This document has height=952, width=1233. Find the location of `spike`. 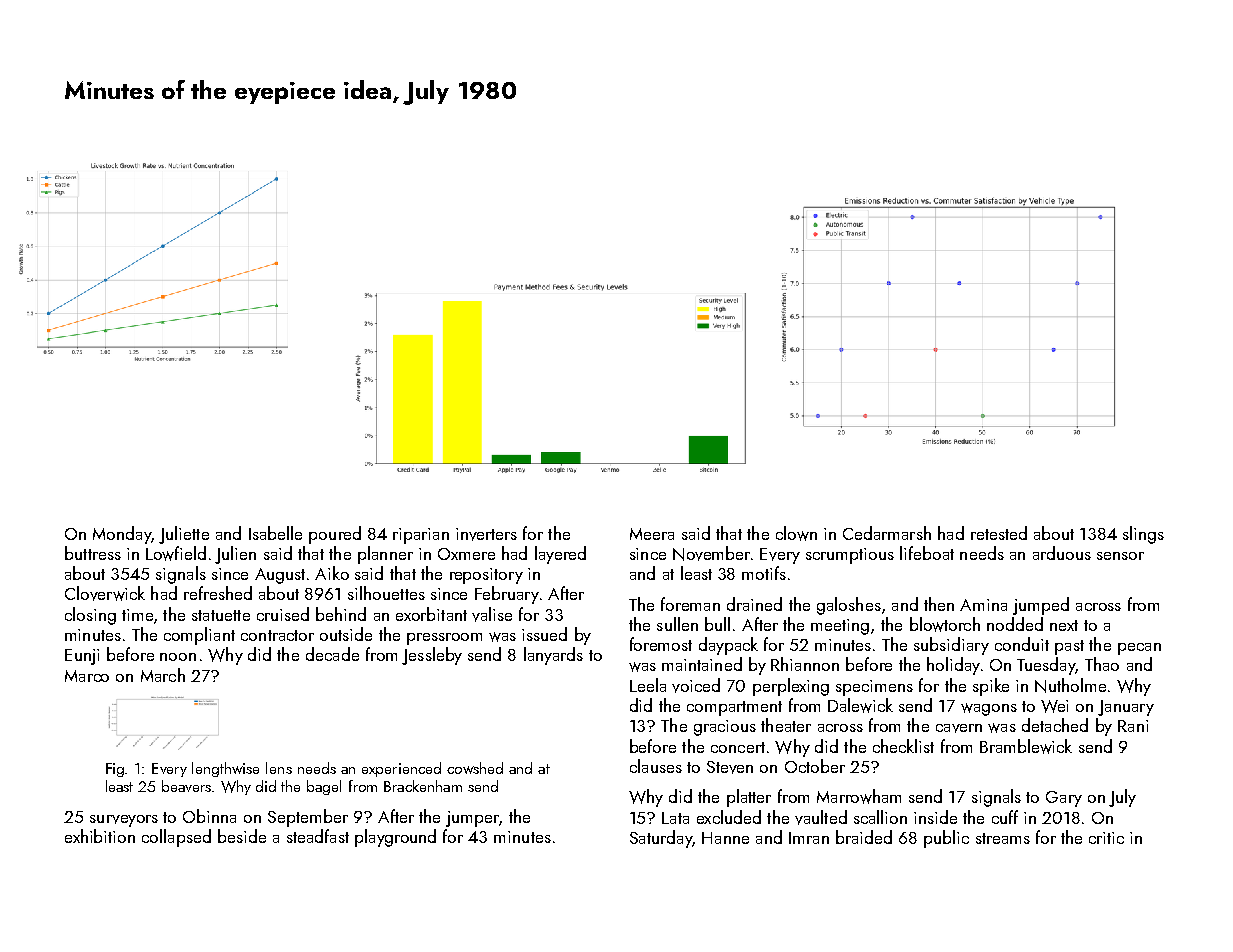

spike is located at coordinates (991, 687).
